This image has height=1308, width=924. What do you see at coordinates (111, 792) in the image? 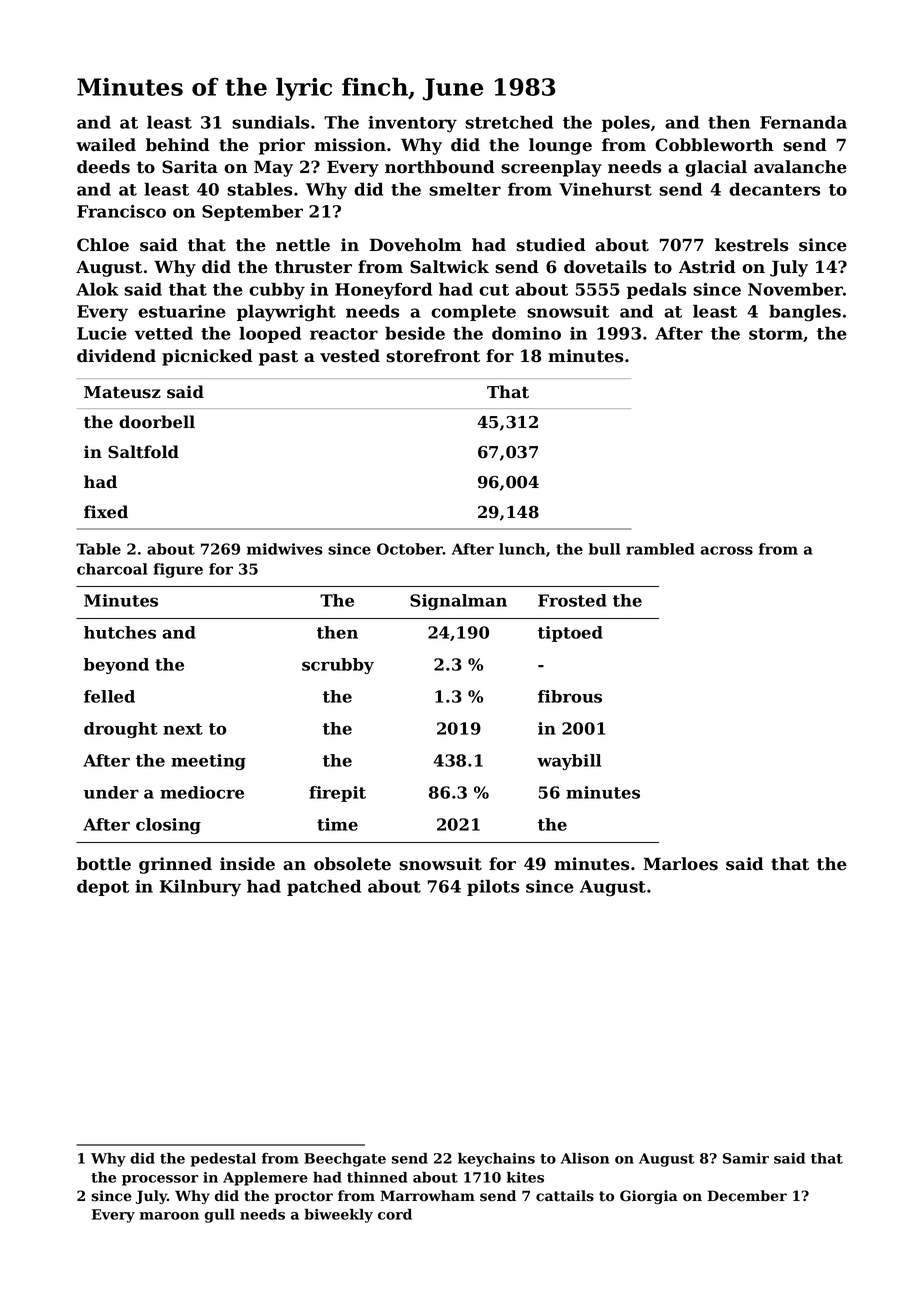
I see `under` at bounding box center [111, 792].
